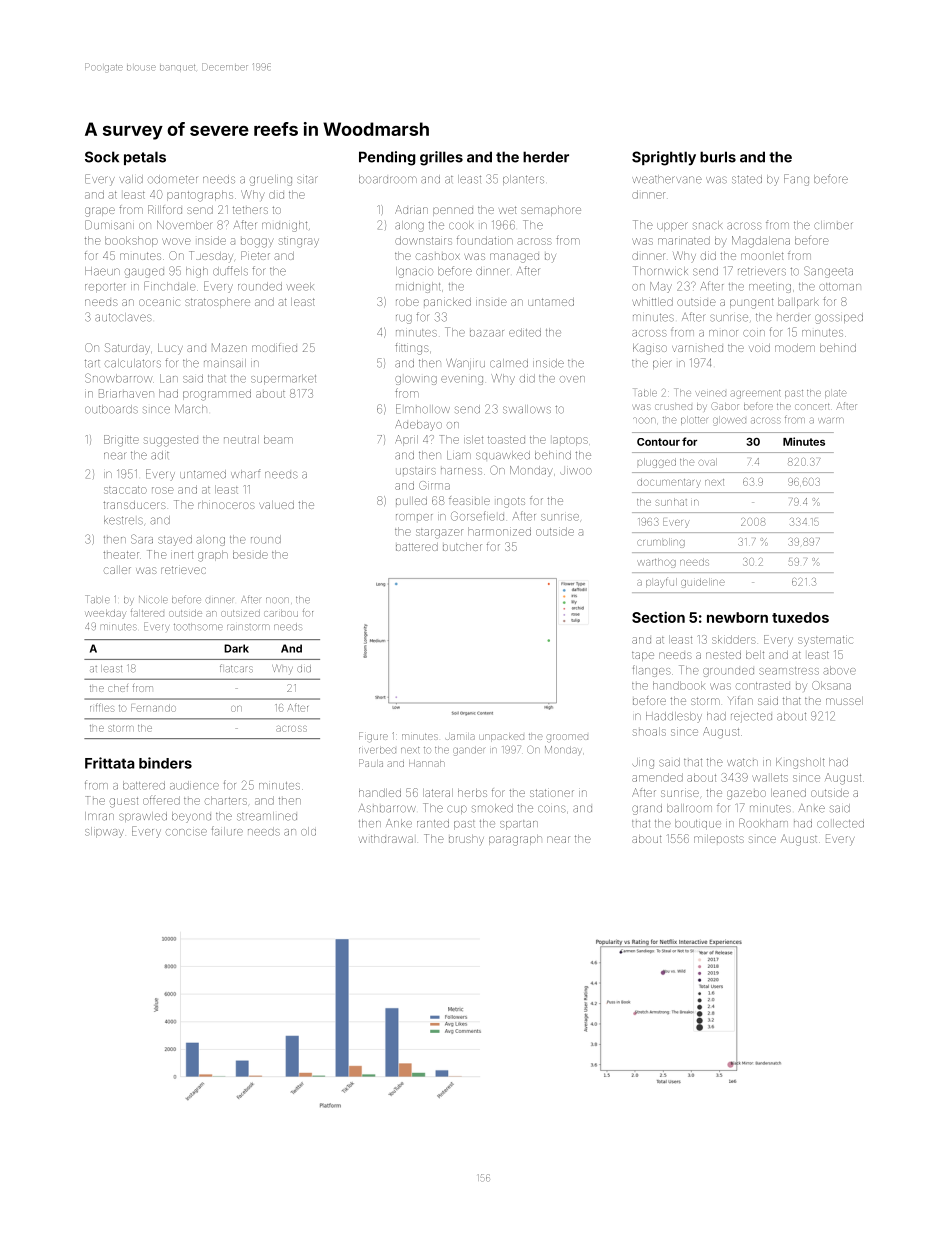 This page has width=952, height=1233. Describe the element at coordinates (718, 157) in the page. I see `burls` at that location.
